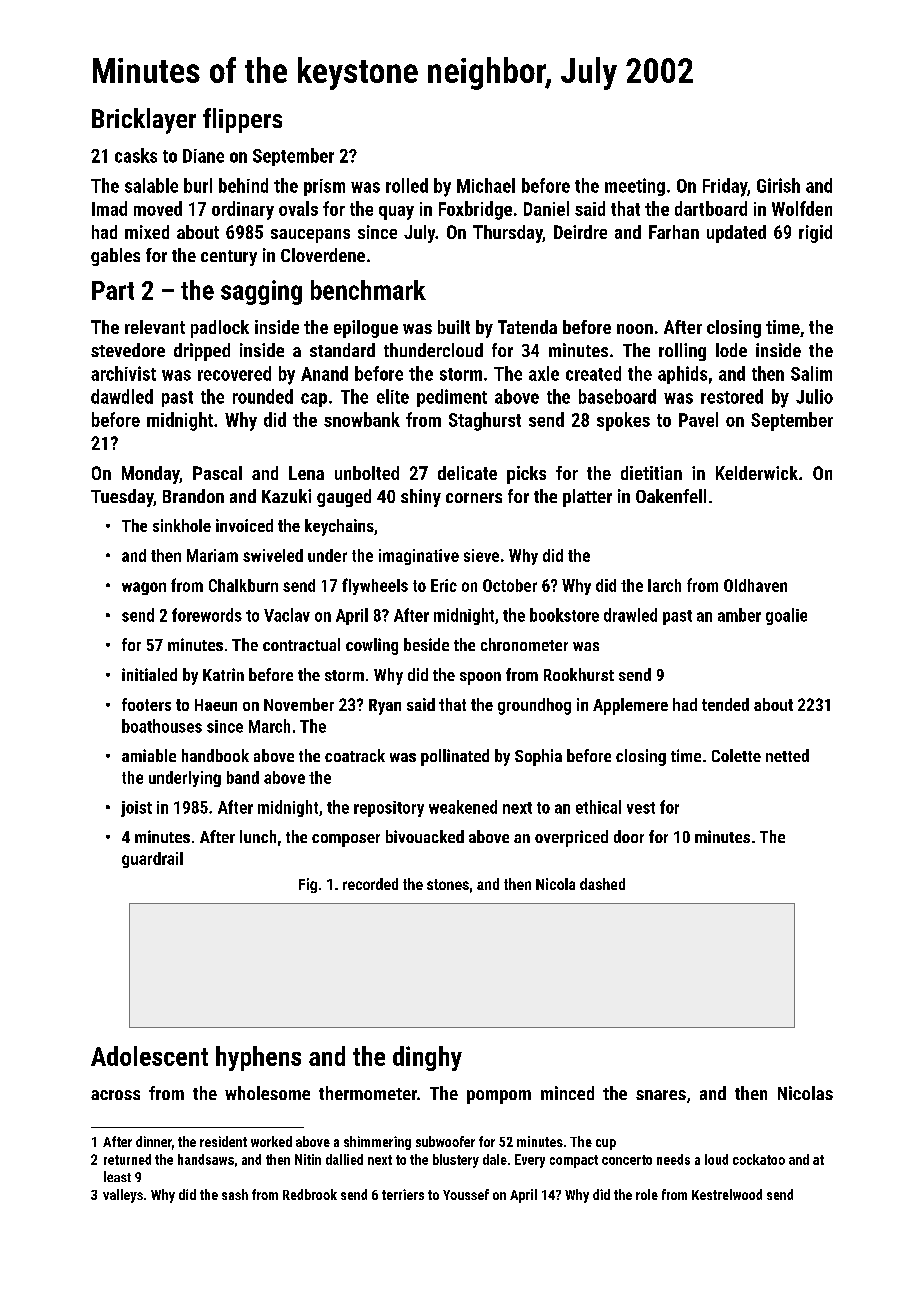 The image size is (924, 1314). What do you see at coordinates (602, 884) in the screenshot?
I see `dashed` at bounding box center [602, 884].
